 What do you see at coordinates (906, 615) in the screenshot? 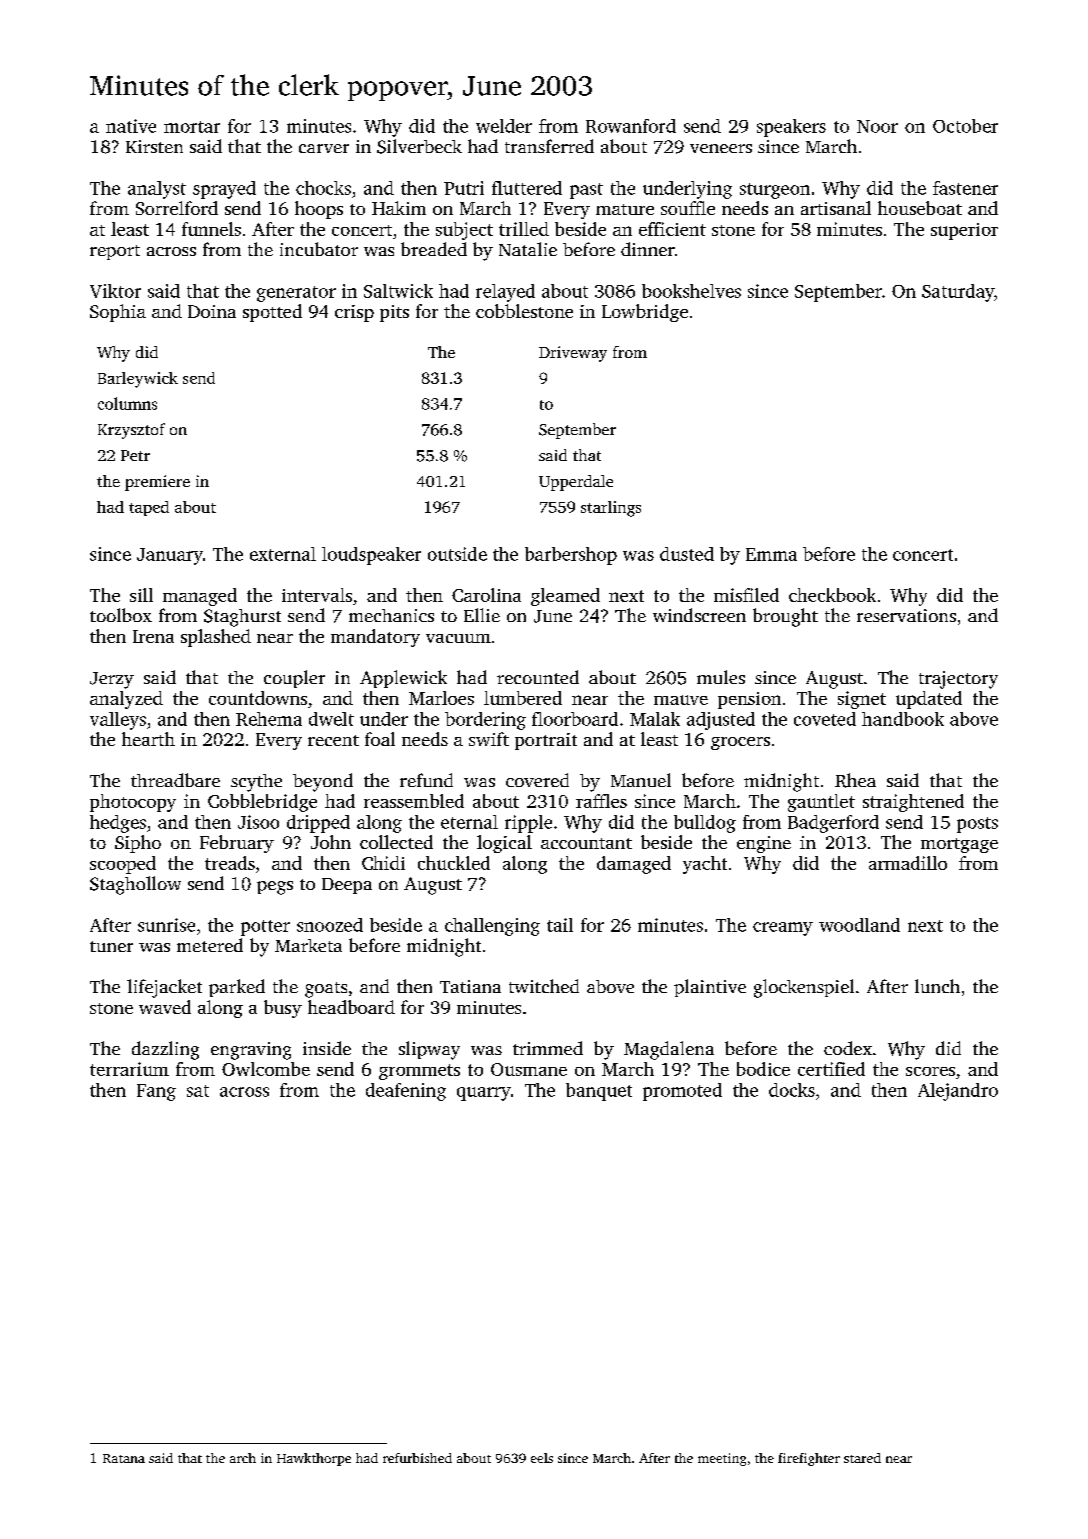
I see `reservations` at bounding box center [906, 615].
